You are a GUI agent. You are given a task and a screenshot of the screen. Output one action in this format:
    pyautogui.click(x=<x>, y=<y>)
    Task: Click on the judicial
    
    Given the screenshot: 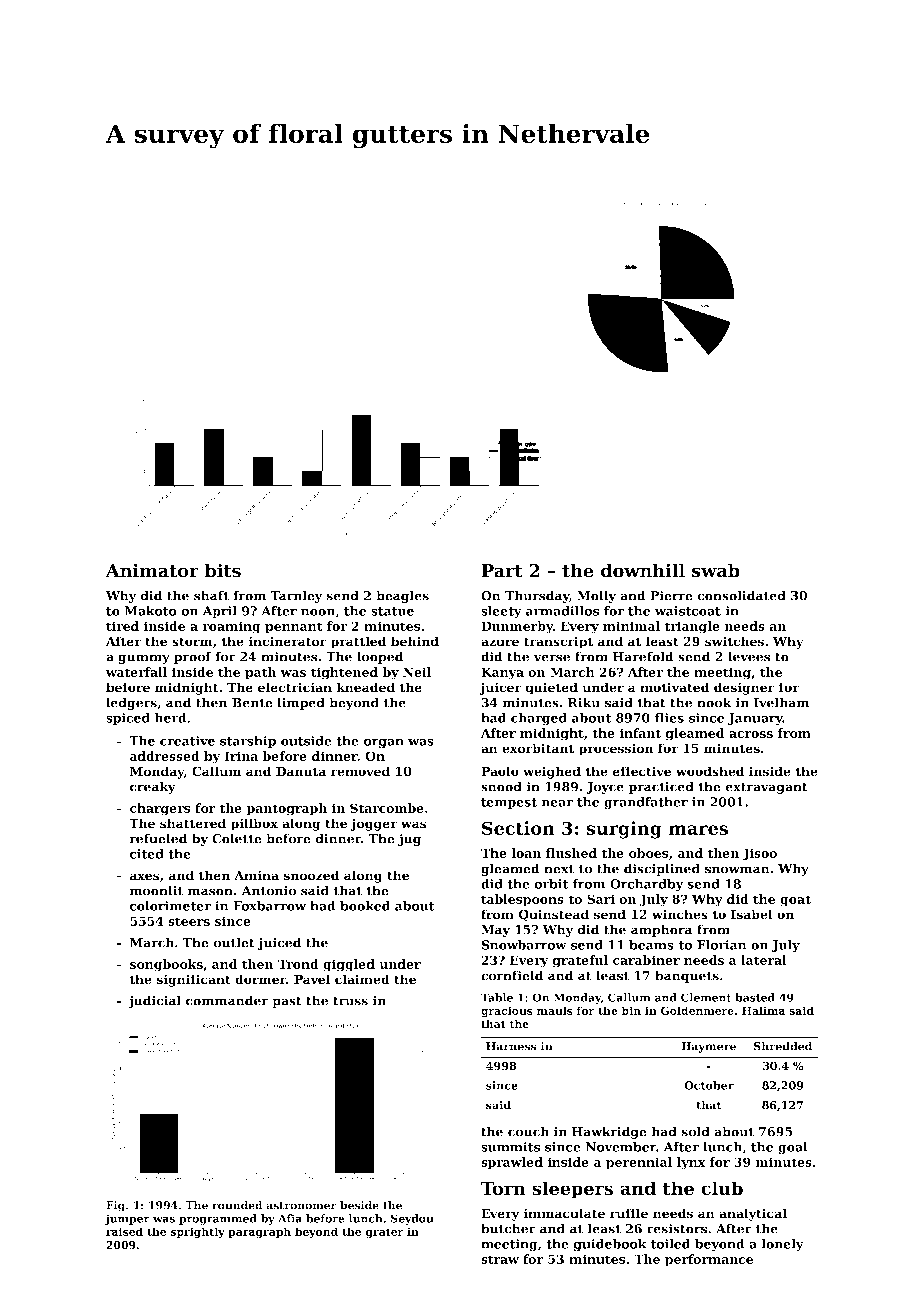 What is the action you would take?
    pyautogui.click(x=154, y=1001)
